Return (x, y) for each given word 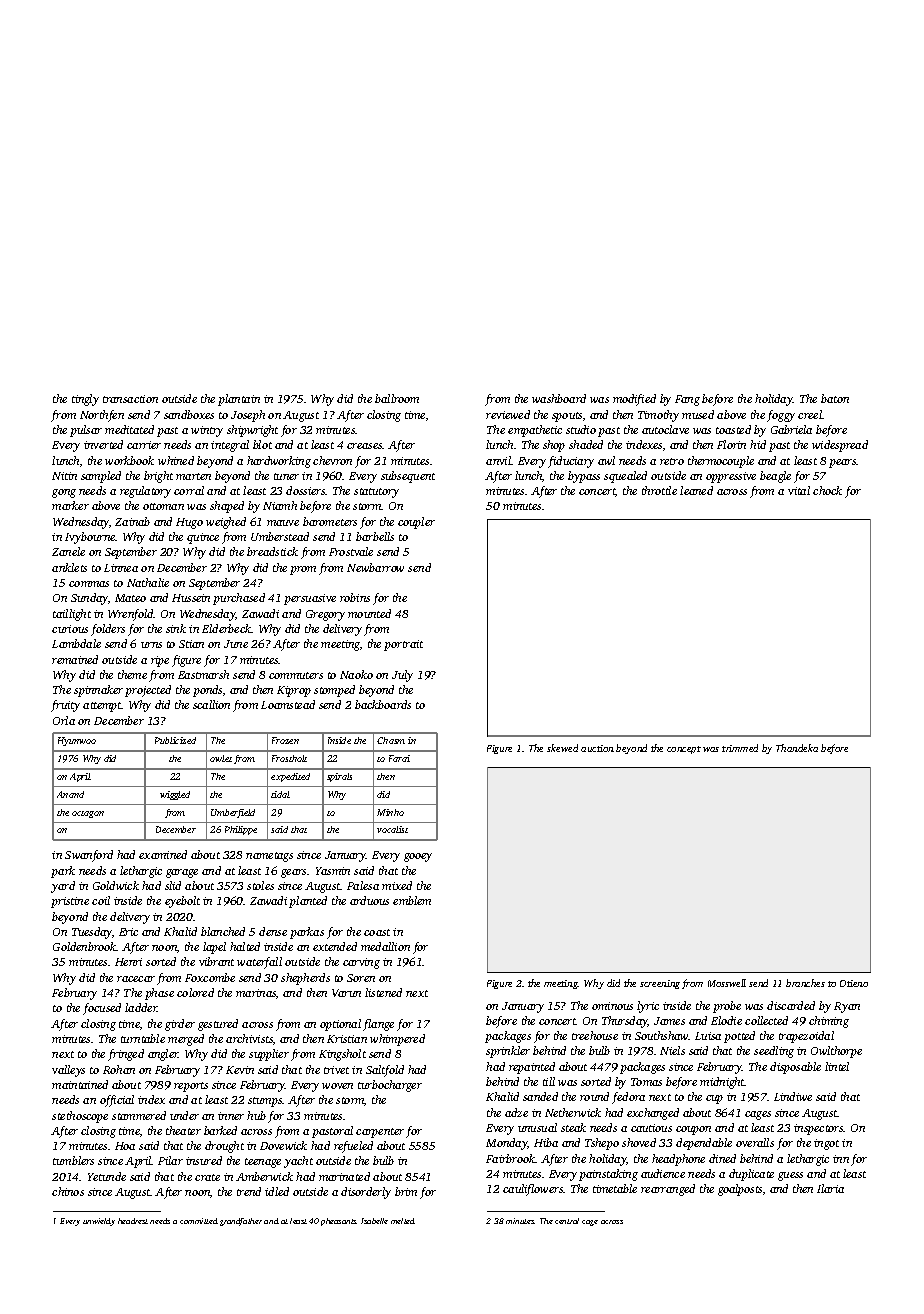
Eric (128, 932)
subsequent (408, 477)
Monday (507, 1144)
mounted (369, 613)
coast (377, 932)
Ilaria (830, 1188)
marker (70, 505)
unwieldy (99, 1222)
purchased (239, 599)
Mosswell (727, 983)
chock (827, 490)
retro (672, 461)
